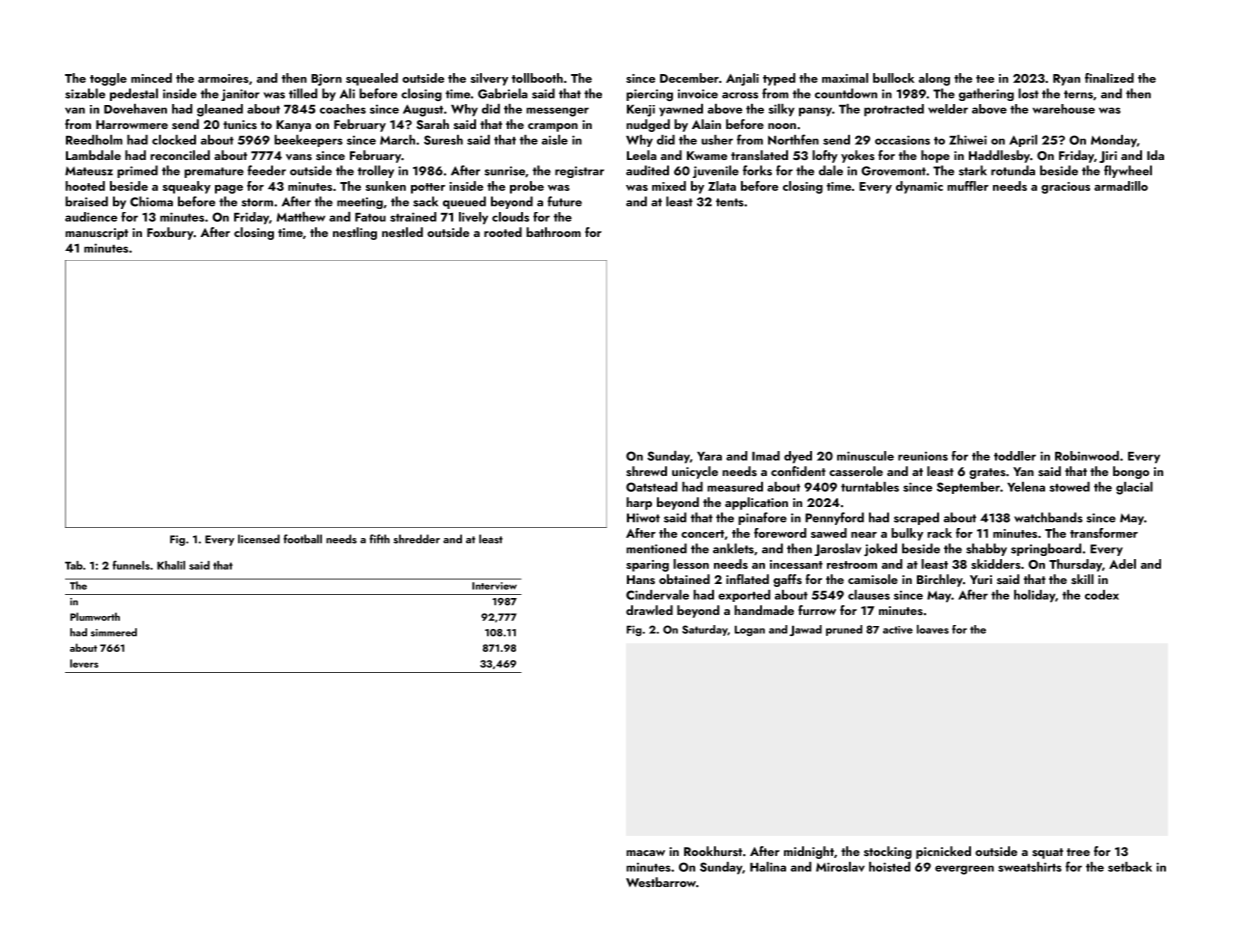  Describe the element at coordinates (661, 882) in the screenshot. I see `Westbarrow` at that location.
